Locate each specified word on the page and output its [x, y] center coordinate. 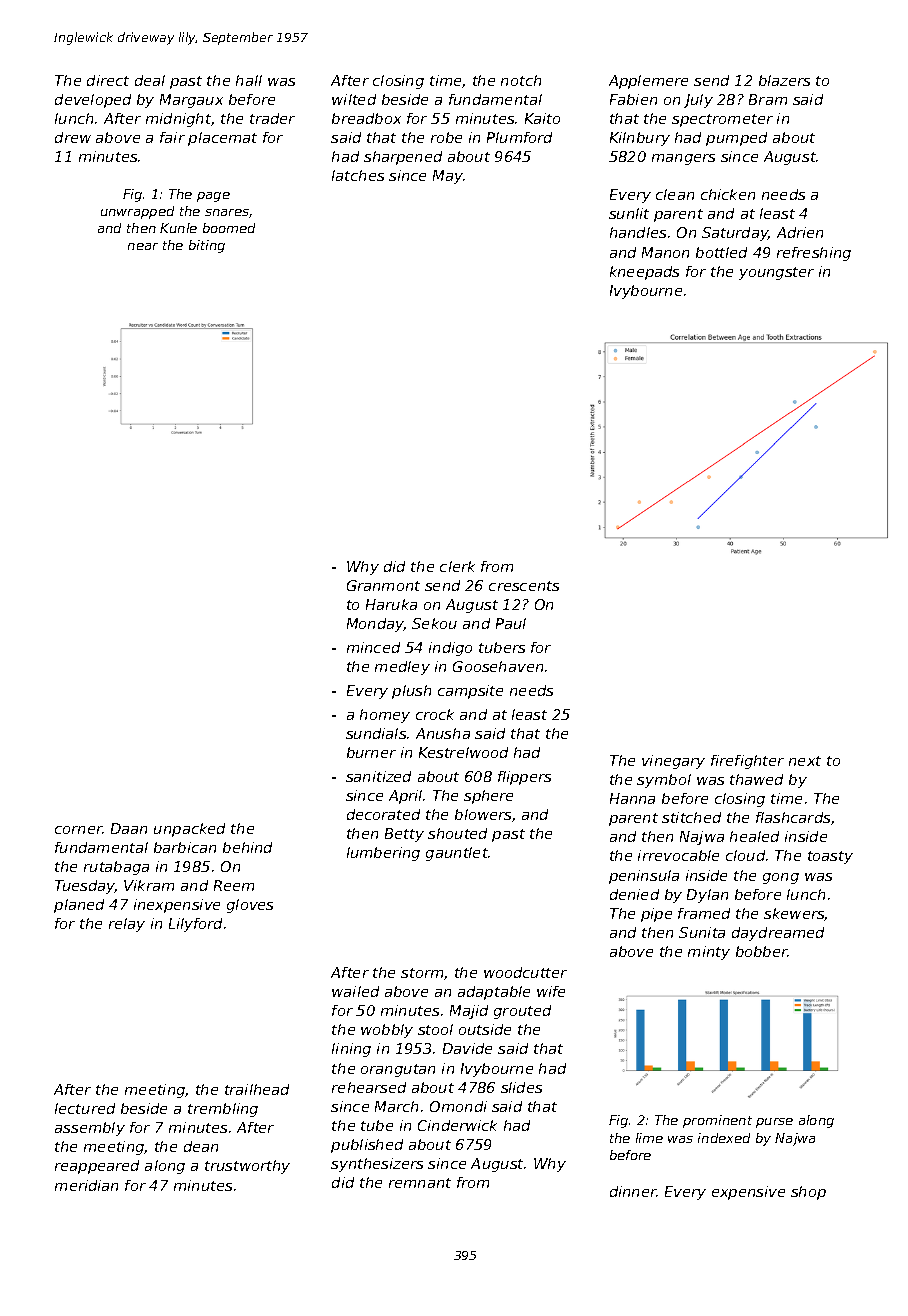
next [805, 761]
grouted [522, 1012]
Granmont [383, 585]
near [143, 246]
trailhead [257, 1089]
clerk [457, 566]
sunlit [629, 213]
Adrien [800, 232]
